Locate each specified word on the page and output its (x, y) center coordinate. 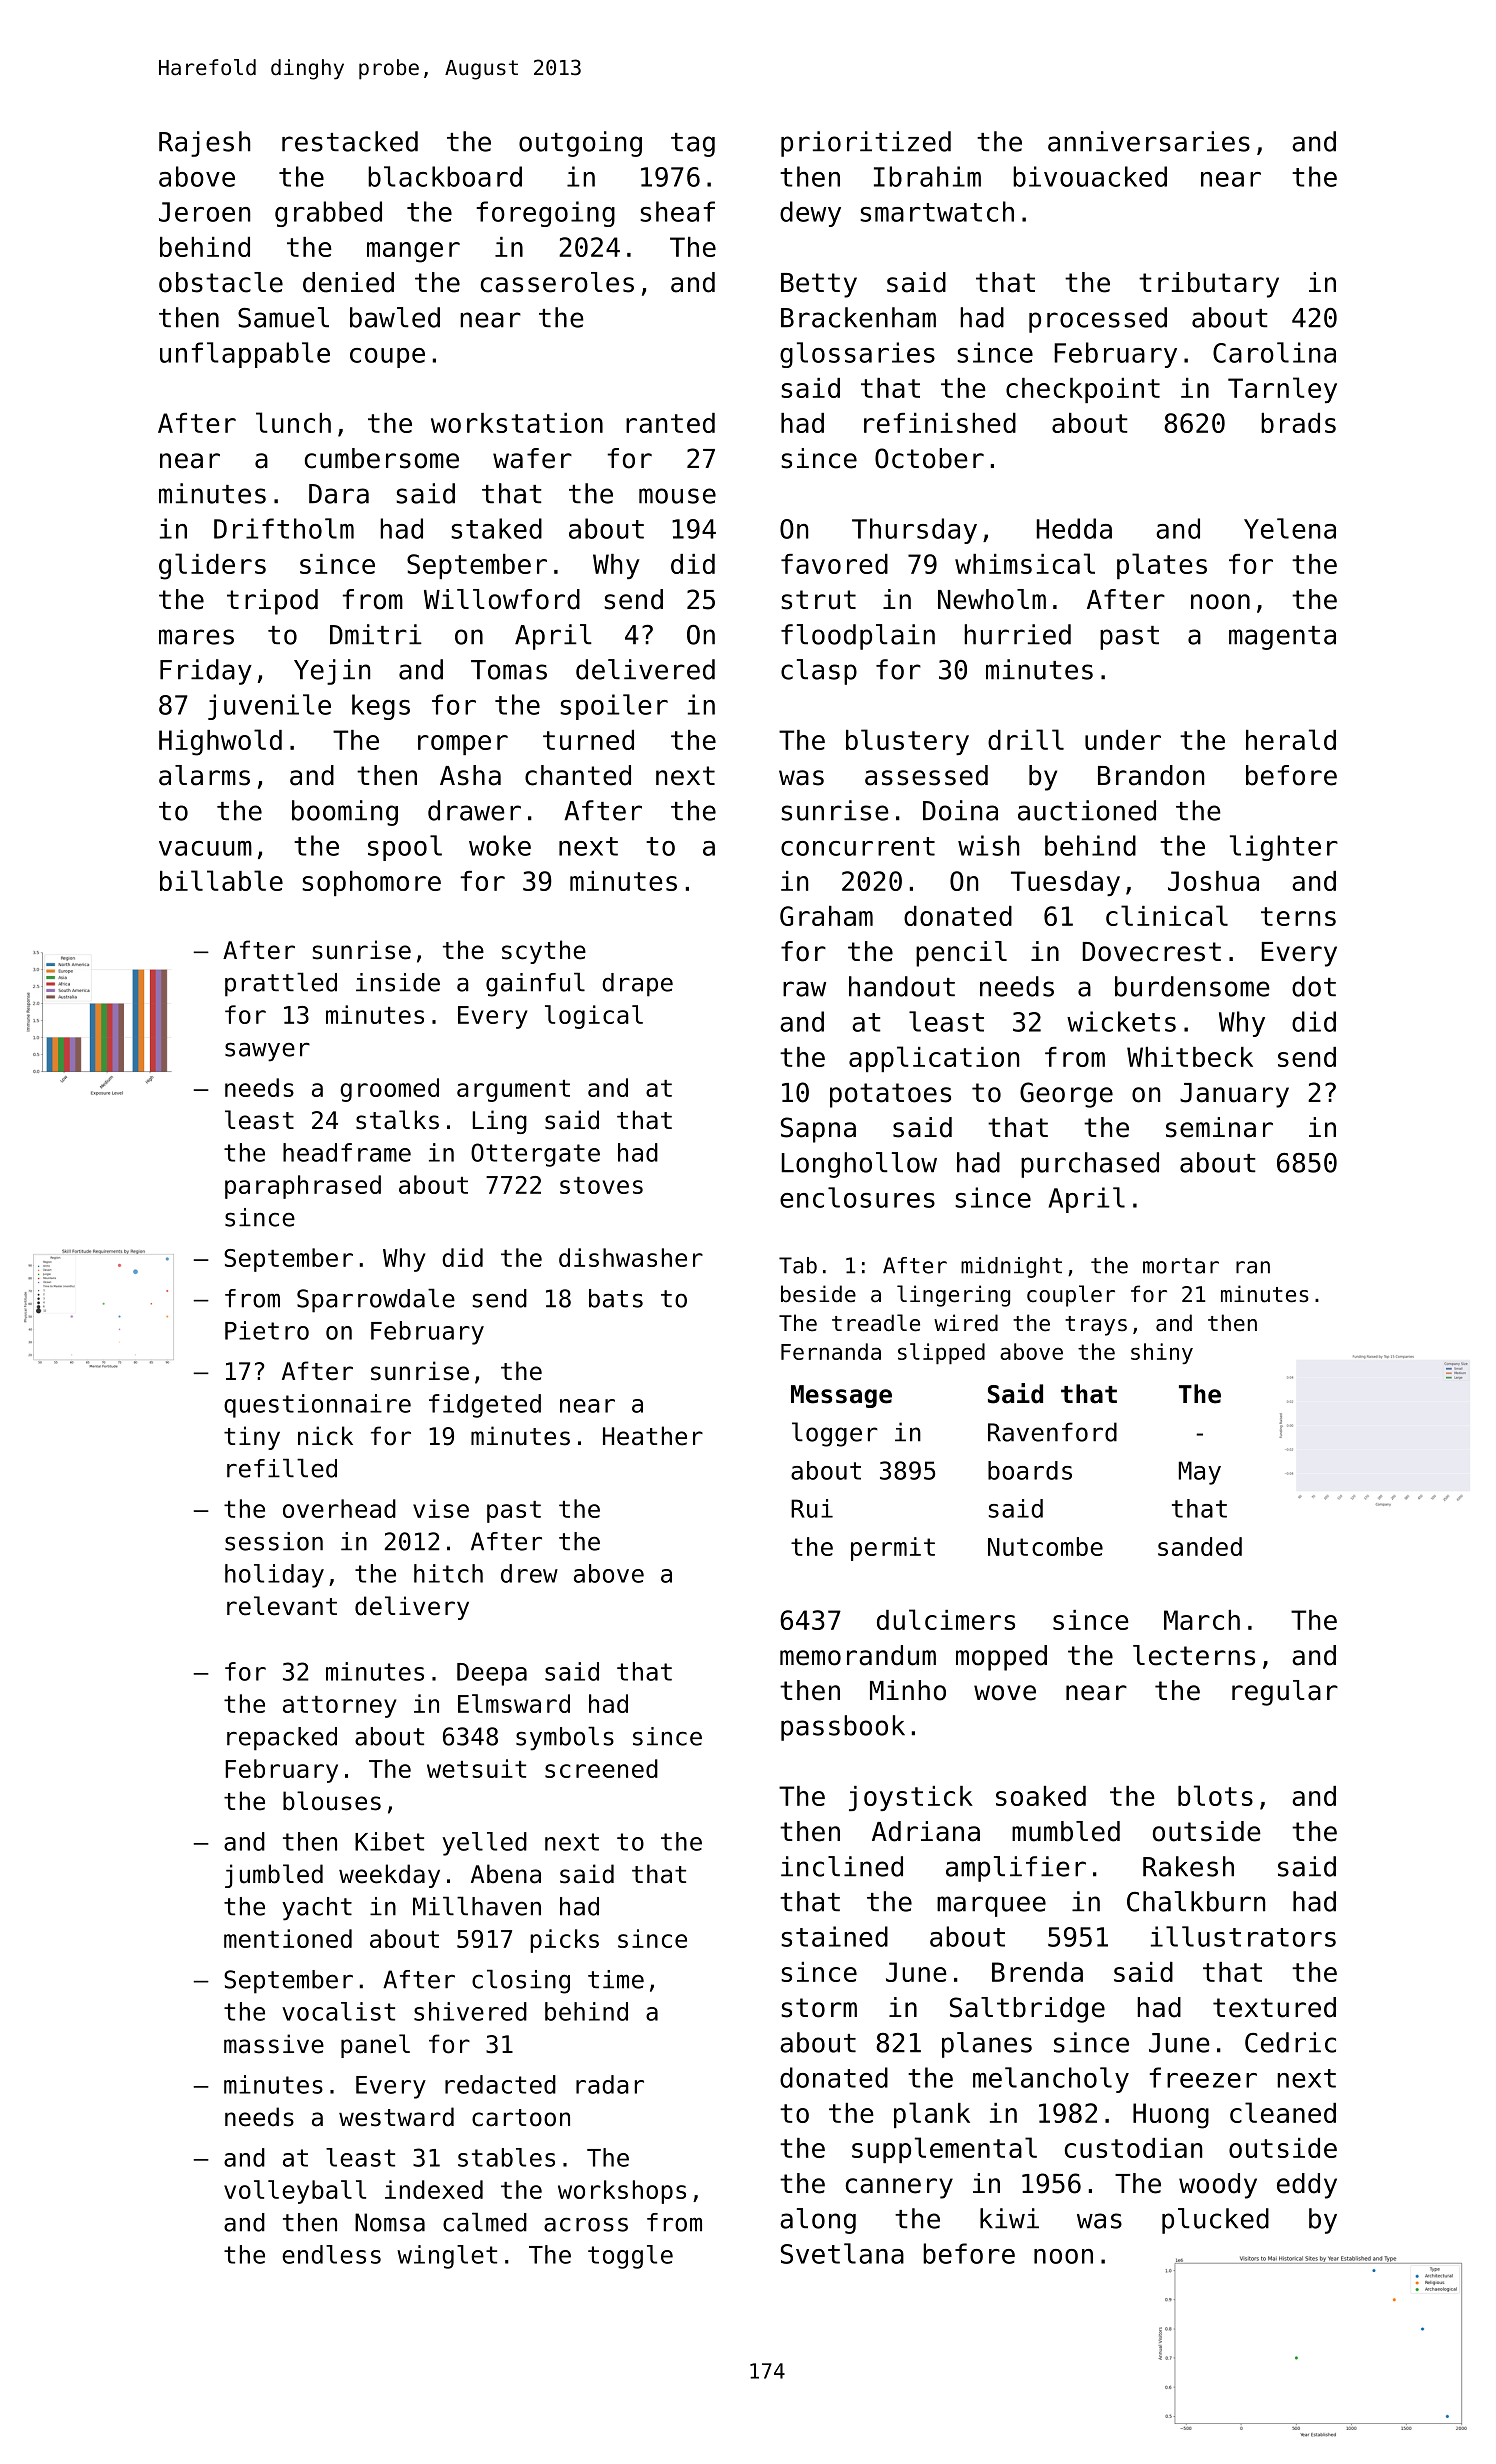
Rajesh (204, 144)
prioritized (866, 144)
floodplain (858, 637)
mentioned (288, 1938)
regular (1285, 1693)
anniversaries (1149, 141)
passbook (843, 1728)
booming (345, 813)
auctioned (1087, 810)
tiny (252, 1438)
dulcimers (946, 1619)
